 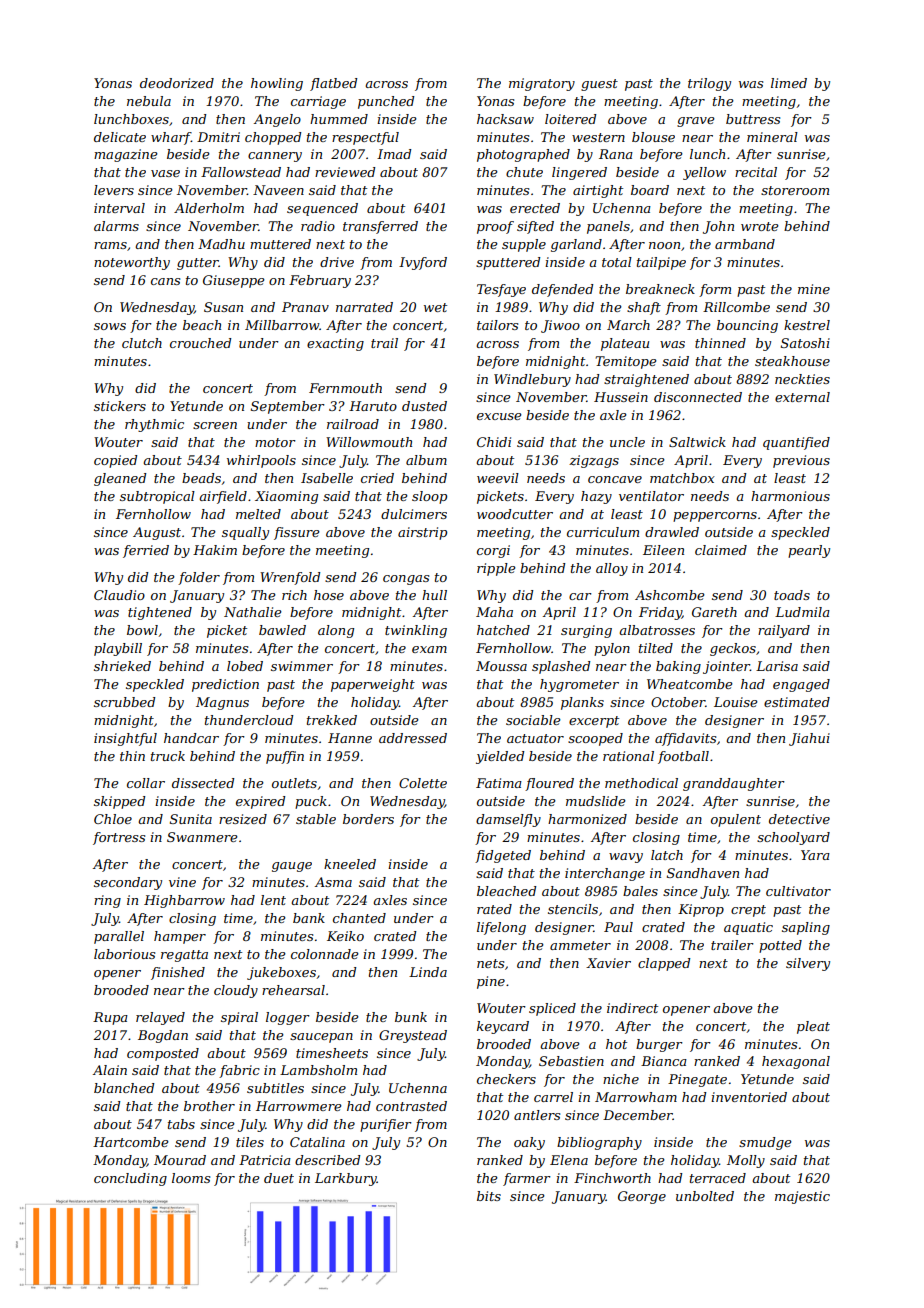 I want to click on clapped, so click(x=664, y=964).
